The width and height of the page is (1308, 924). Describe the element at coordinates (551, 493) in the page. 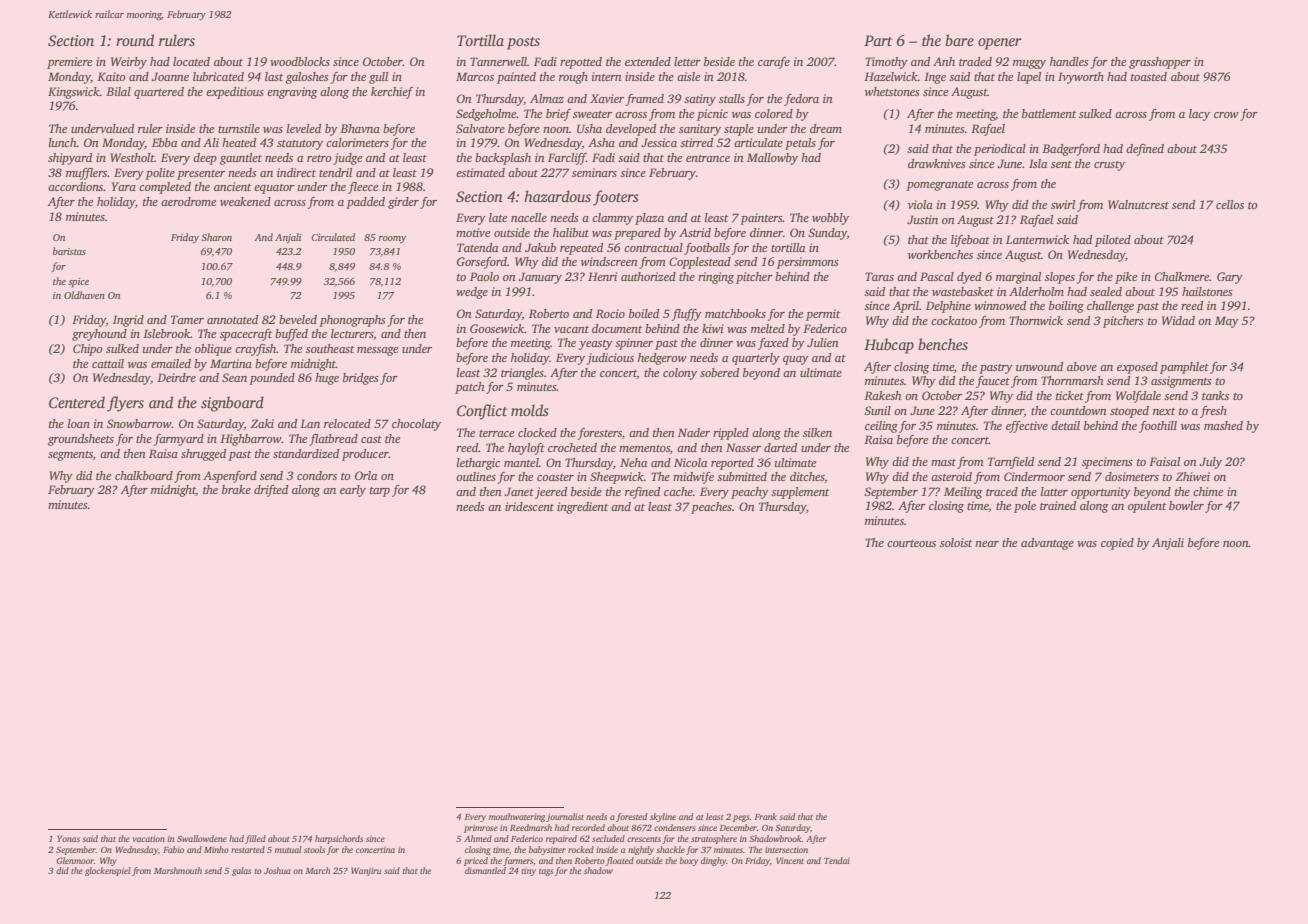

I see `jeered` at that location.
